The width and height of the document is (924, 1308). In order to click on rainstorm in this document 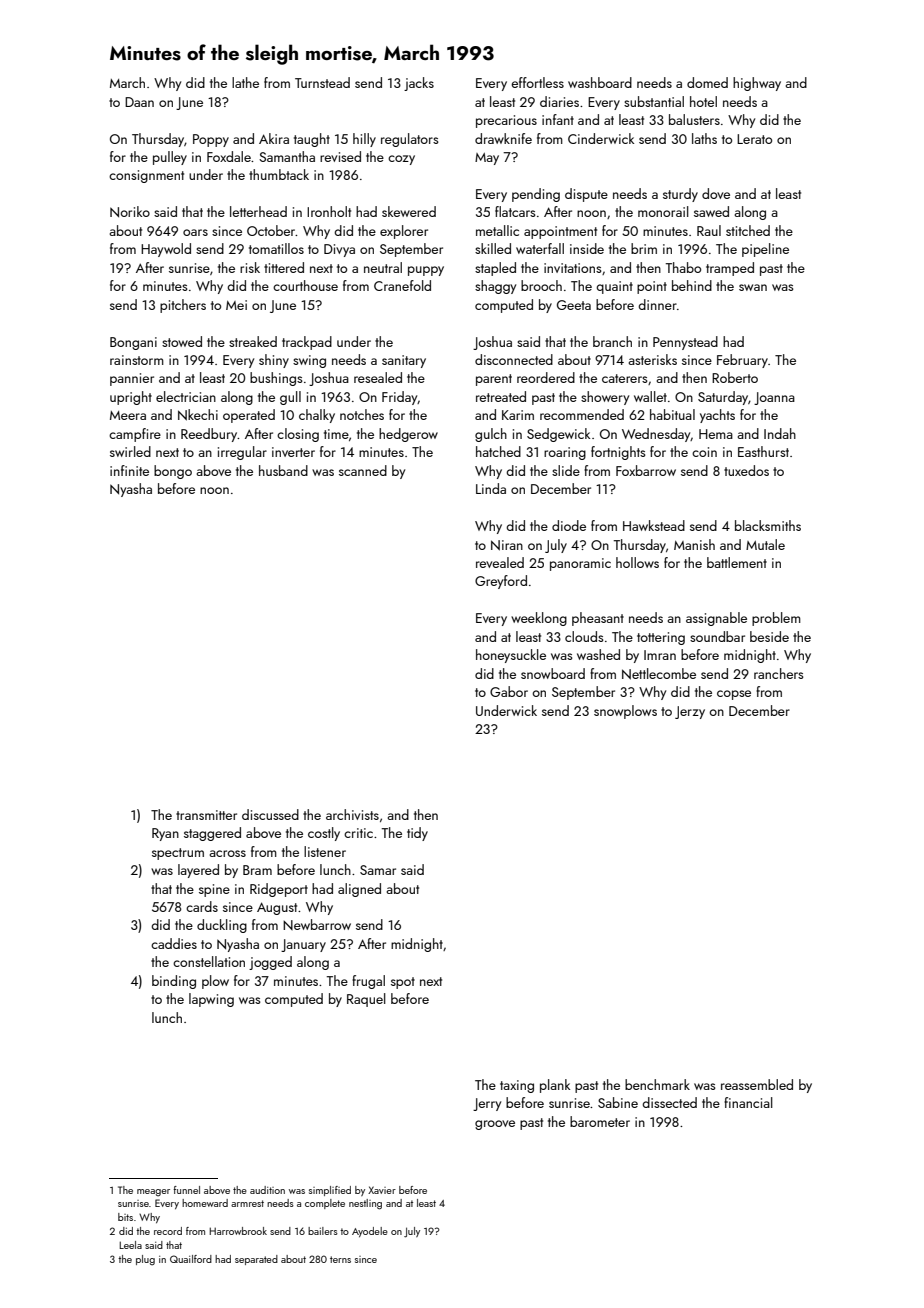, I will do `click(137, 360)`.
